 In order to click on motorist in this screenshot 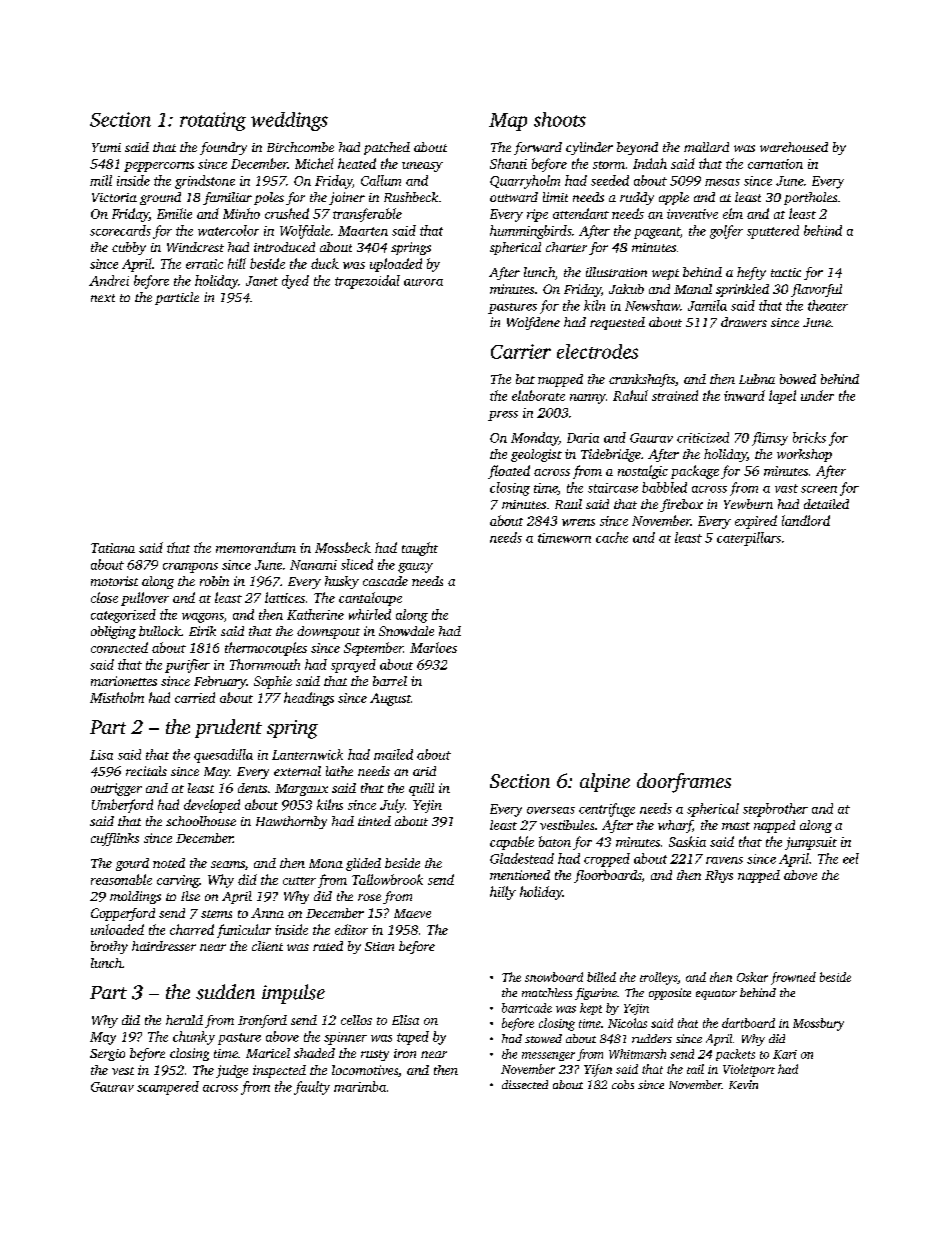, I will do `click(114, 581)`.
